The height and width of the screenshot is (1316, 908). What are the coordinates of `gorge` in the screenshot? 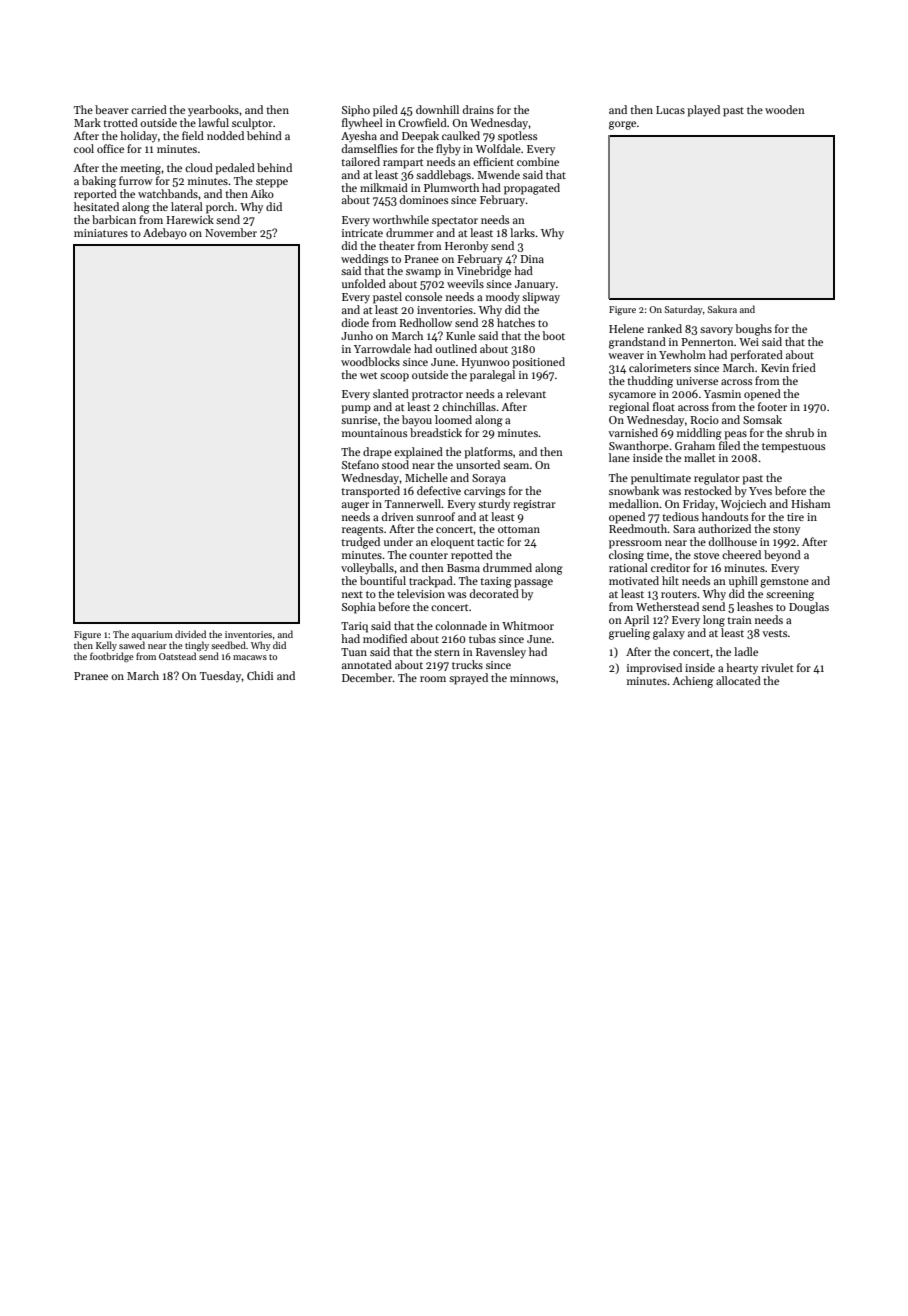 It's located at (622, 125).
